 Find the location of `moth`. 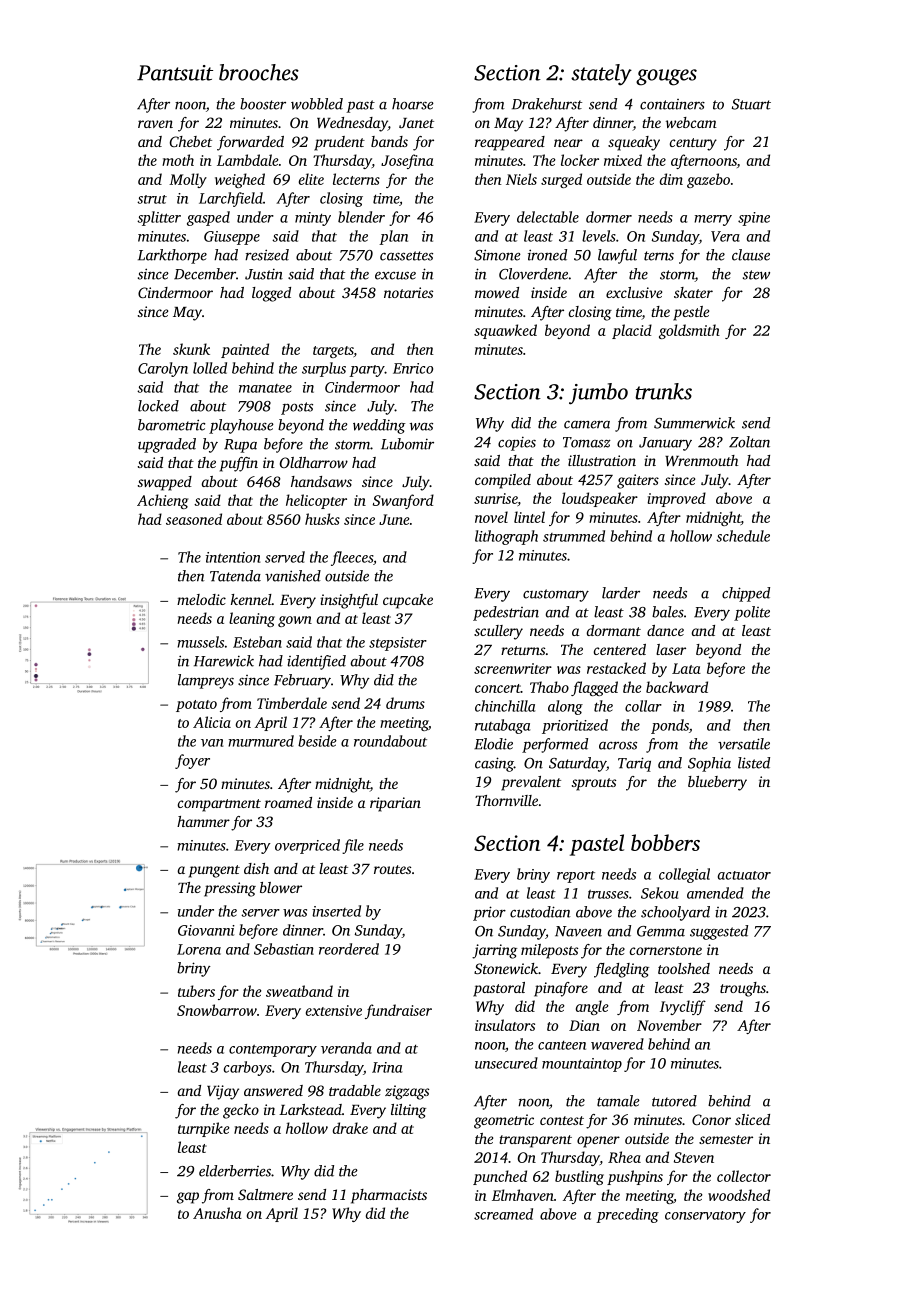

moth is located at coordinates (178, 160).
